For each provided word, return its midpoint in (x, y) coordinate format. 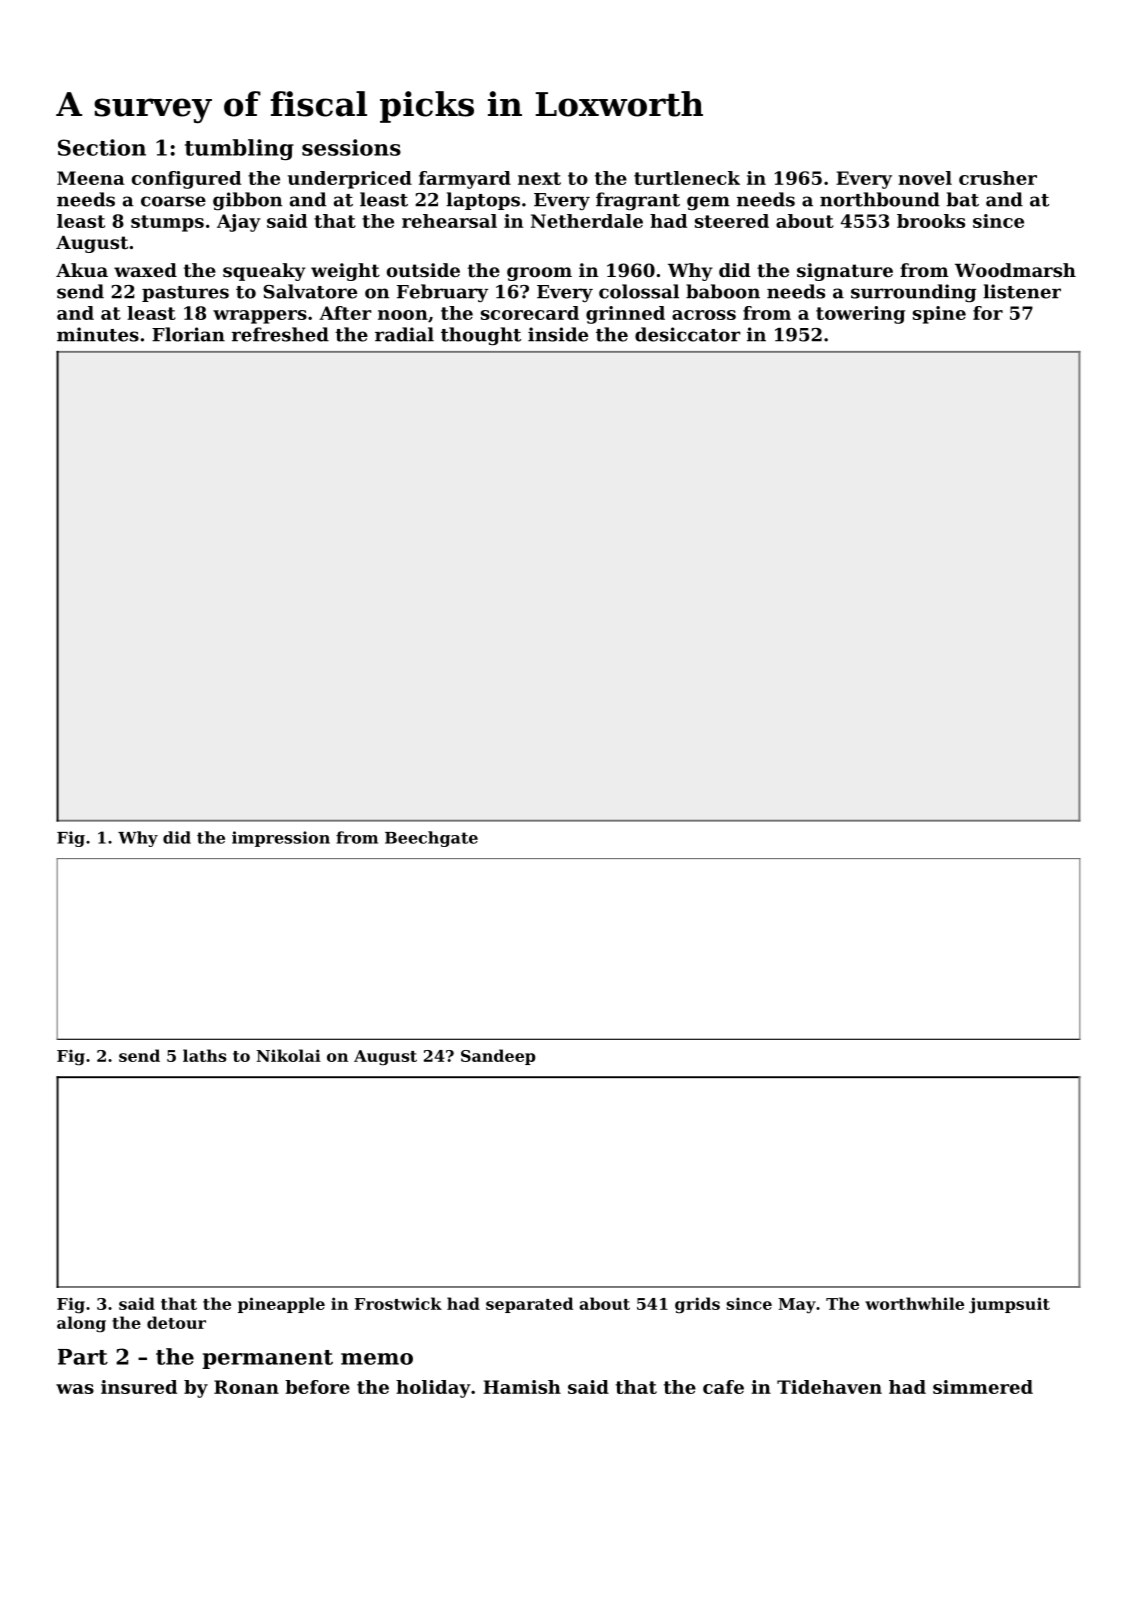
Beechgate (431, 839)
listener (1022, 291)
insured (139, 1387)
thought (481, 336)
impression (281, 839)
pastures (185, 294)
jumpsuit (1009, 1305)
